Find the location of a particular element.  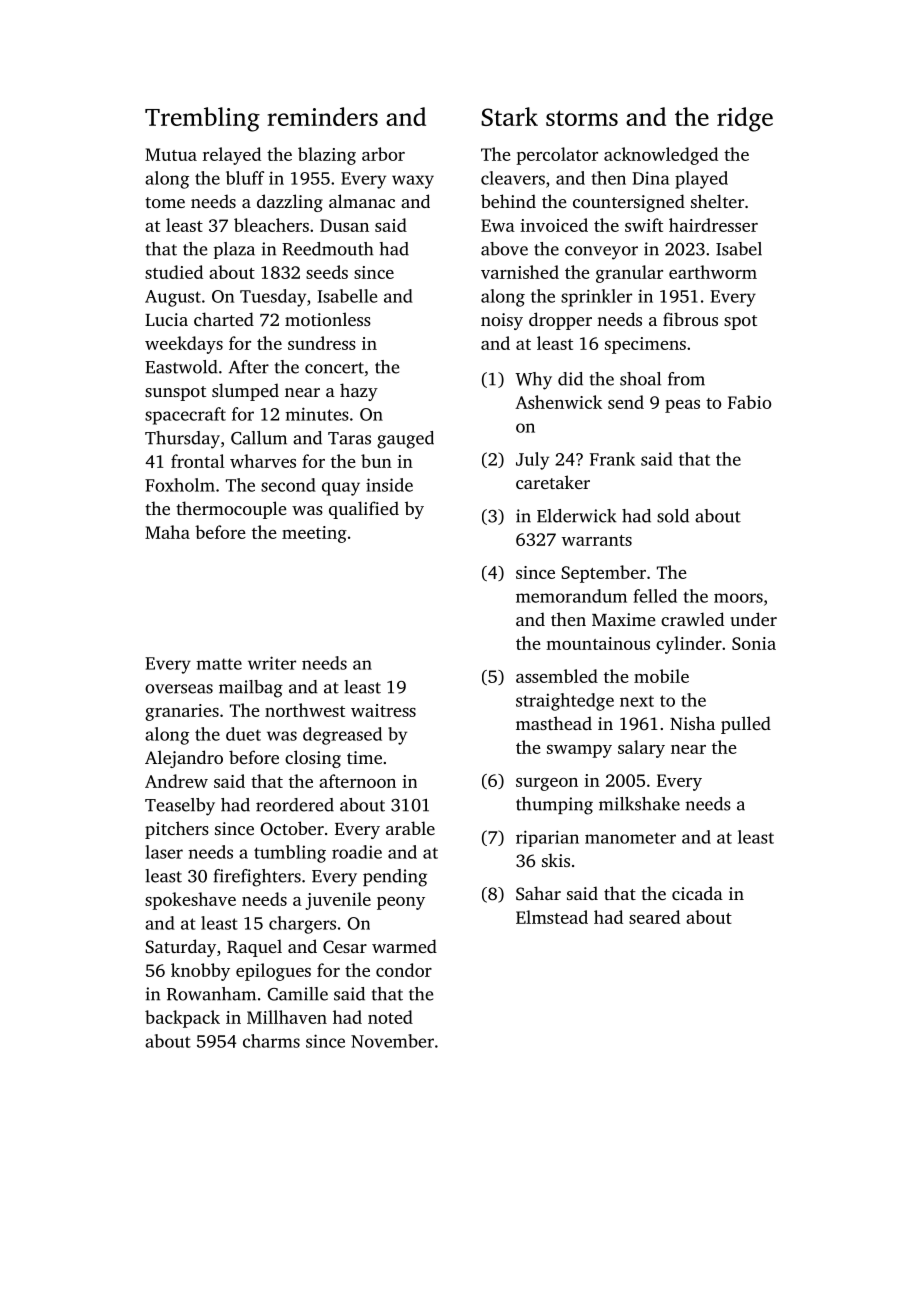

milkshake is located at coordinates (639, 804).
